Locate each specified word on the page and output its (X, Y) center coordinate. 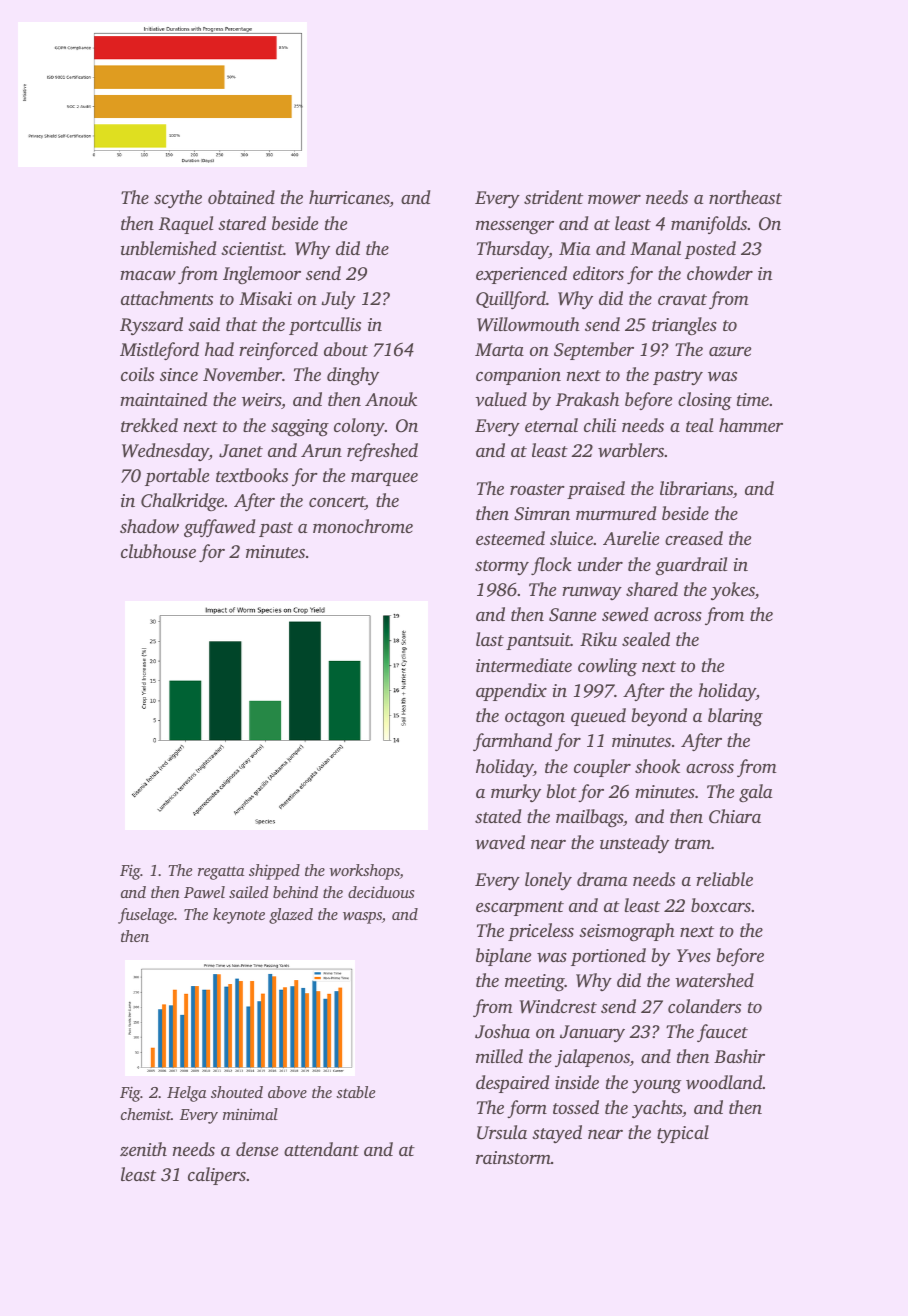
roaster (537, 489)
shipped (274, 872)
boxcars (721, 905)
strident (553, 197)
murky (516, 793)
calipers (217, 1176)
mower (614, 199)
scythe (178, 199)
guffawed (220, 528)
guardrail (691, 566)
